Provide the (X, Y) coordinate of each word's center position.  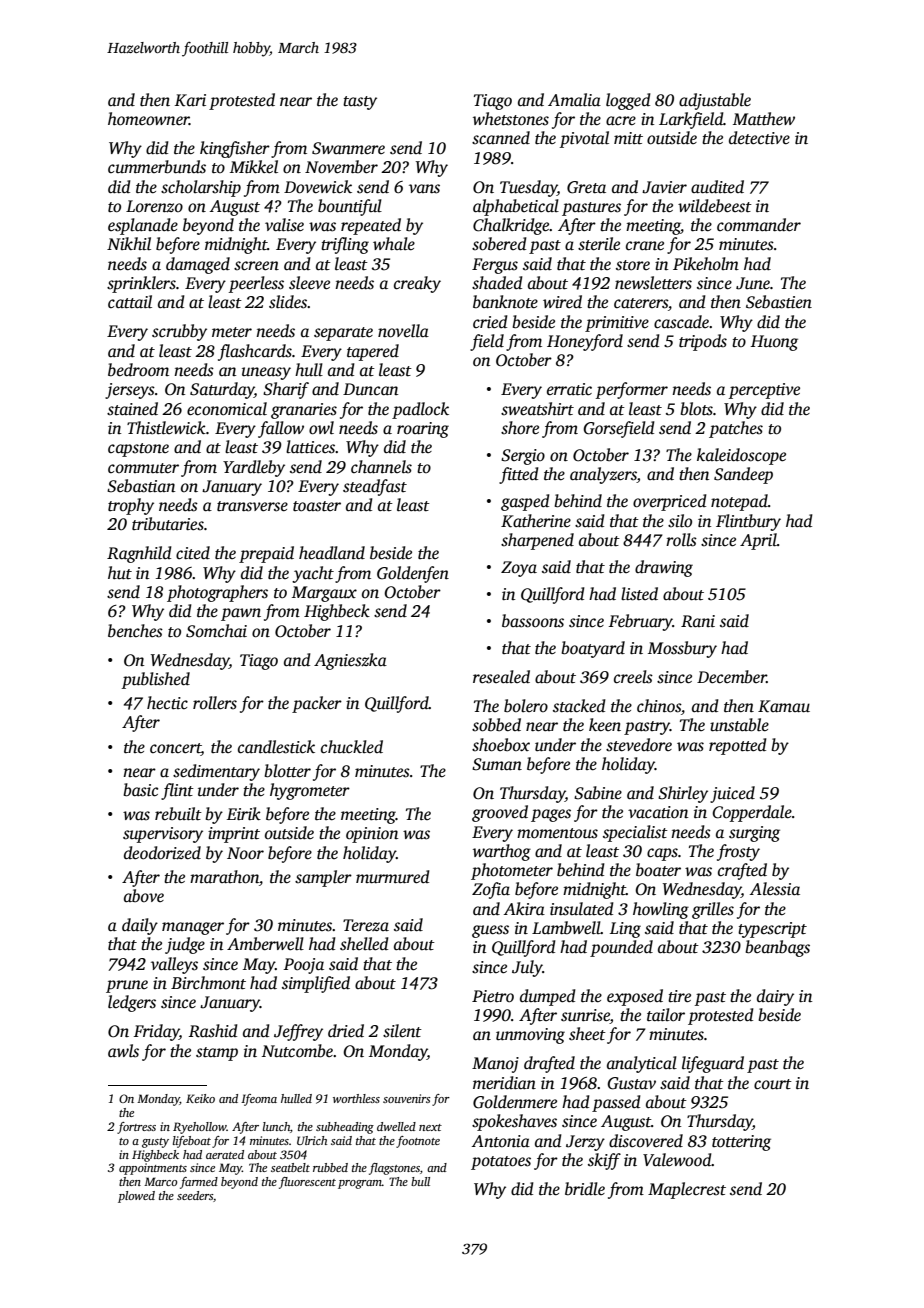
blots (696, 409)
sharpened (537, 541)
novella (403, 331)
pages (551, 815)
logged (628, 101)
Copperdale (752, 813)
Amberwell (265, 944)
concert (175, 748)
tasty (360, 103)
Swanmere (348, 148)
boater (658, 870)
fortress (136, 1128)
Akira (524, 908)
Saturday (222, 390)
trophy (131, 506)
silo (680, 521)
